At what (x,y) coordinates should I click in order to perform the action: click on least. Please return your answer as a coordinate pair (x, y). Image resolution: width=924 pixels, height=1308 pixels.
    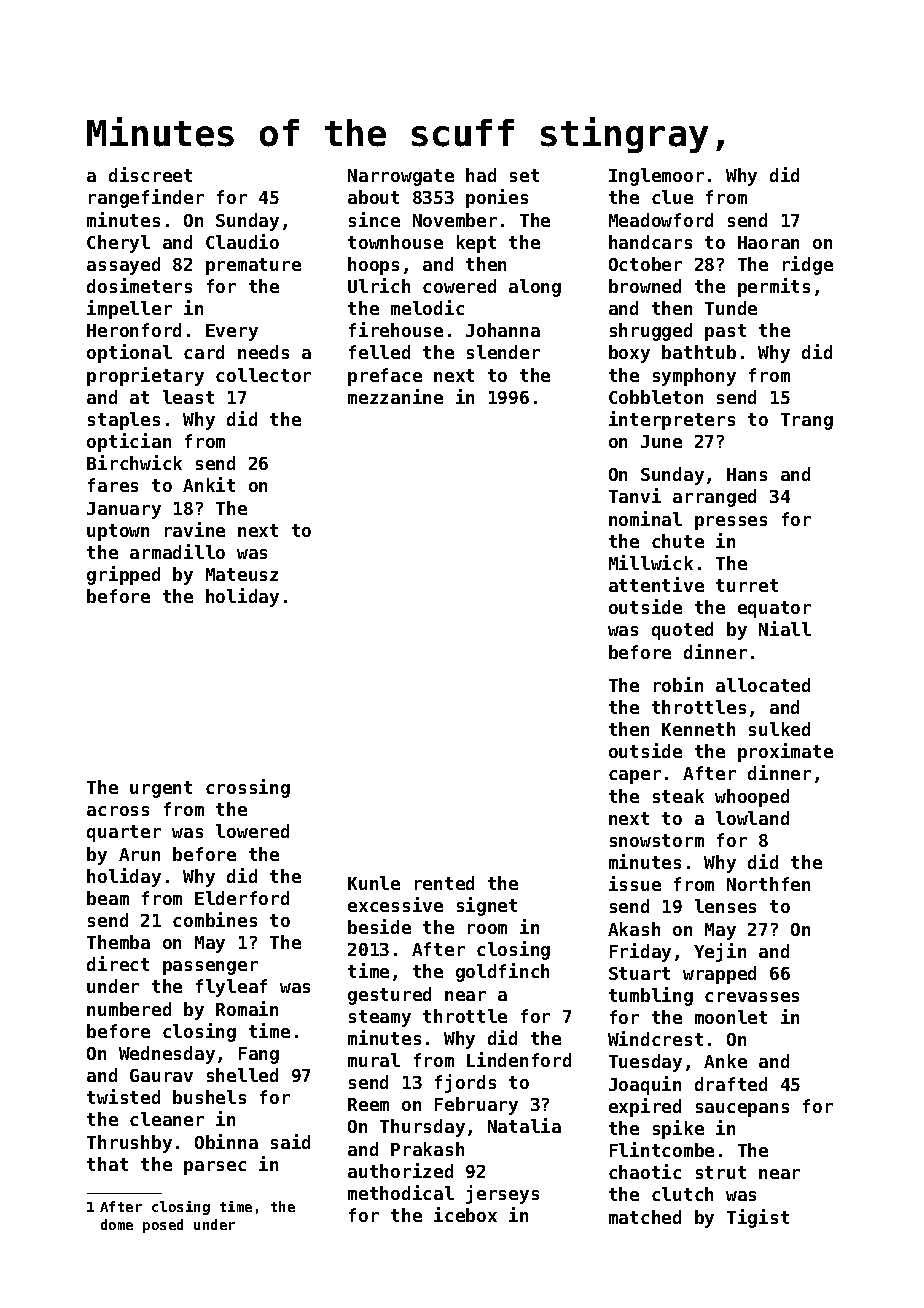
    Looking at the image, I should click on (188, 397).
